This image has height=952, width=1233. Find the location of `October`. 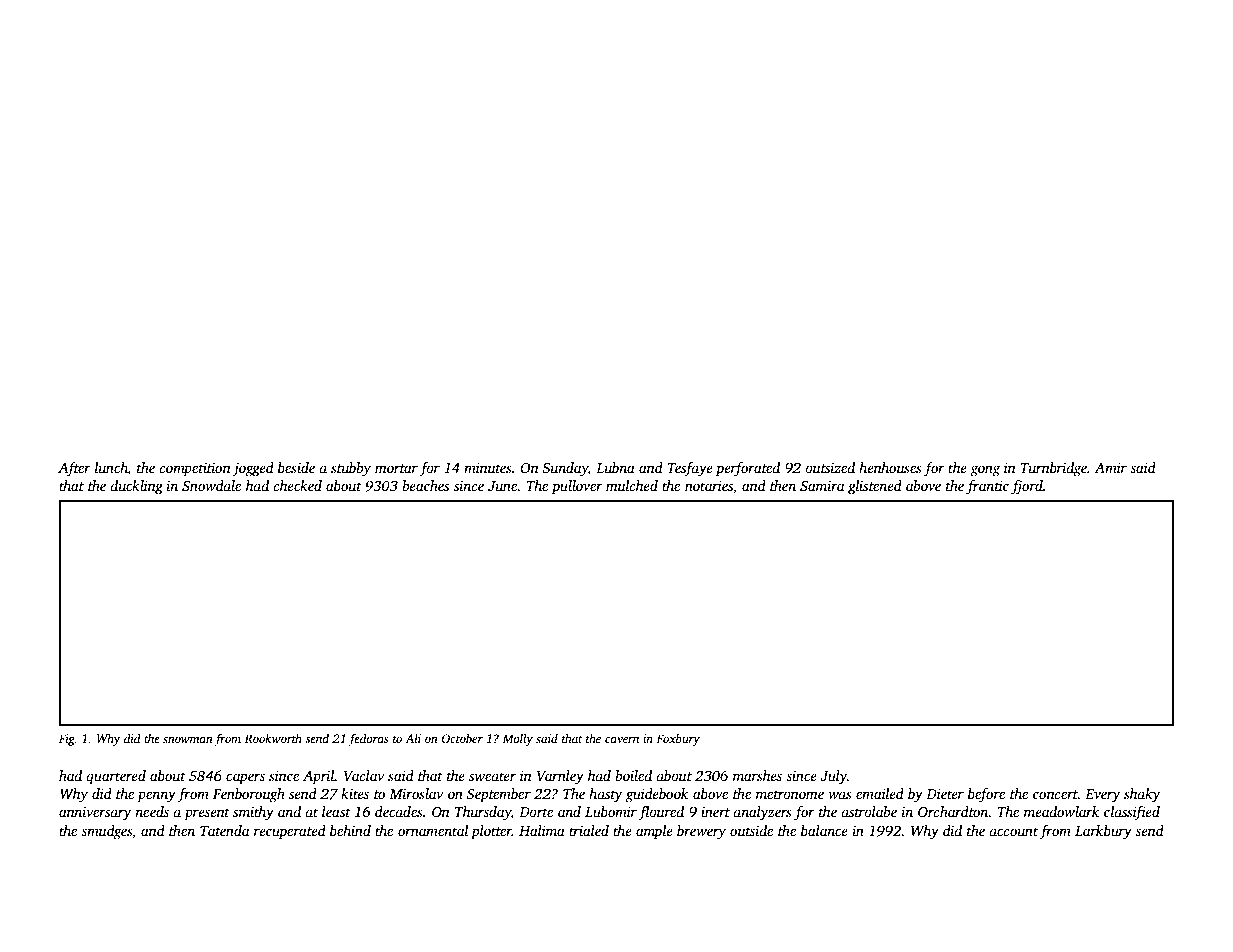

October is located at coordinates (462, 738).
